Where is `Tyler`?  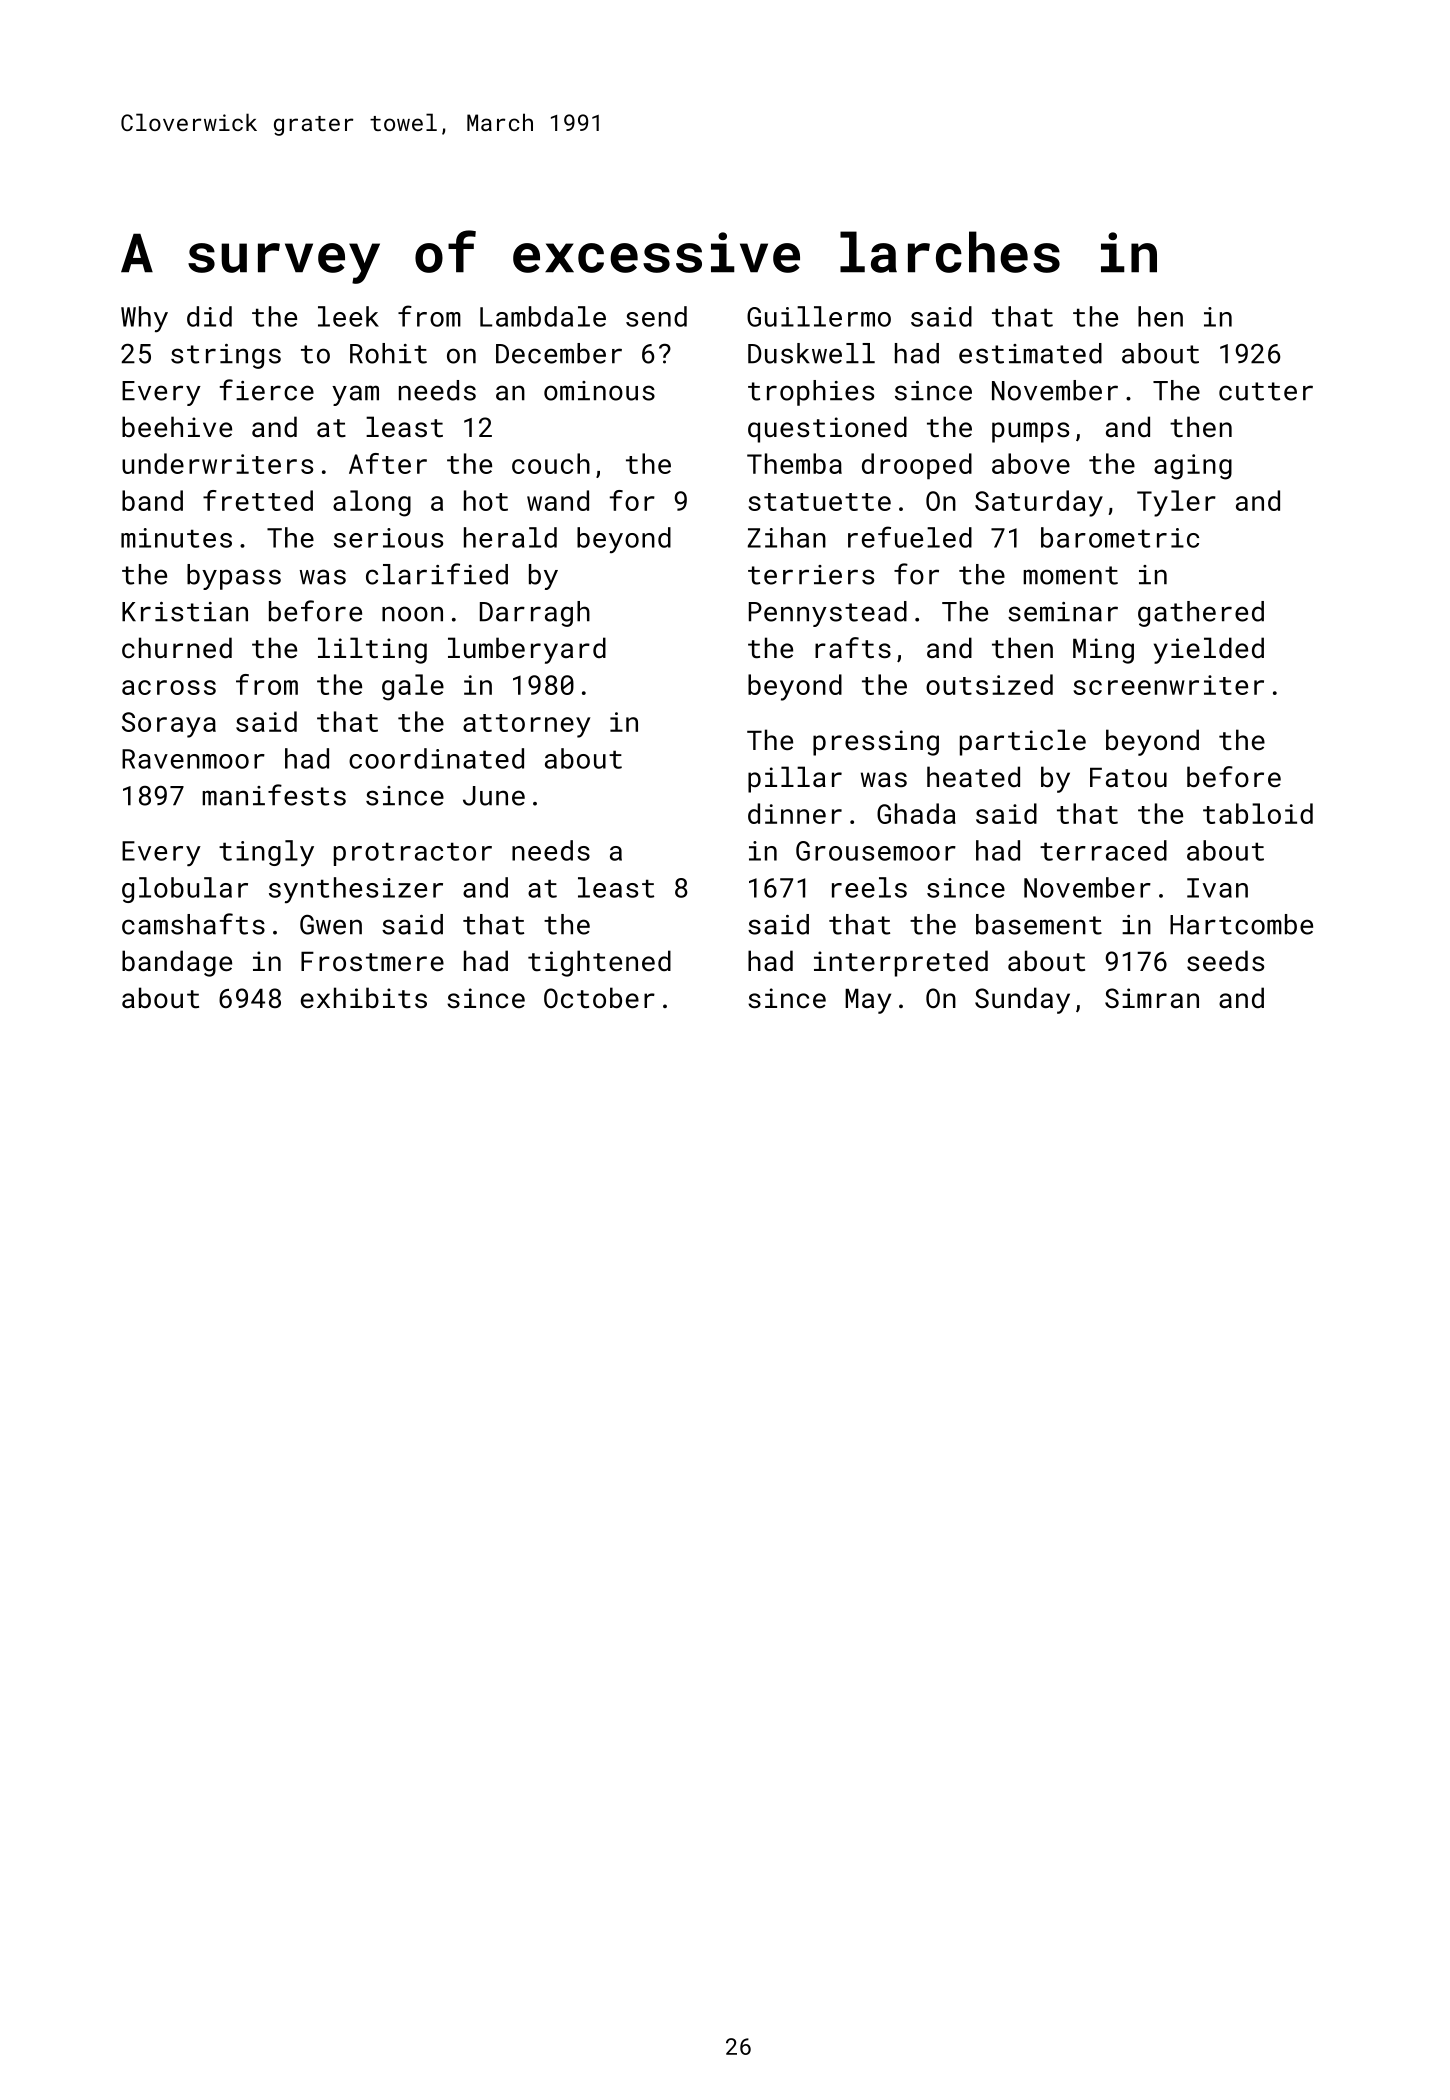 Tyler is located at coordinates (1176, 503).
